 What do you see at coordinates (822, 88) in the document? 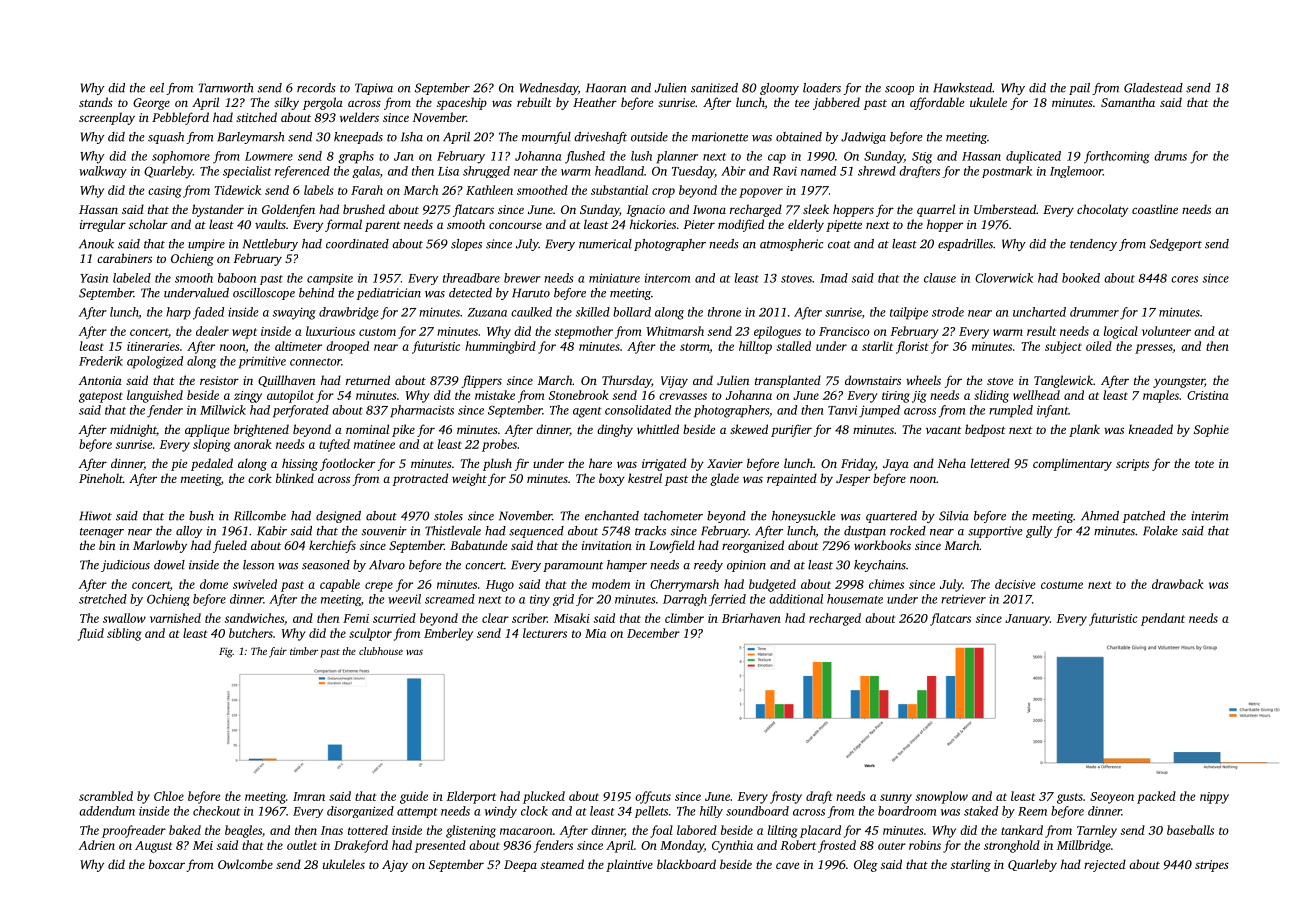
I see `loaders` at bounding box center [822, 88].
